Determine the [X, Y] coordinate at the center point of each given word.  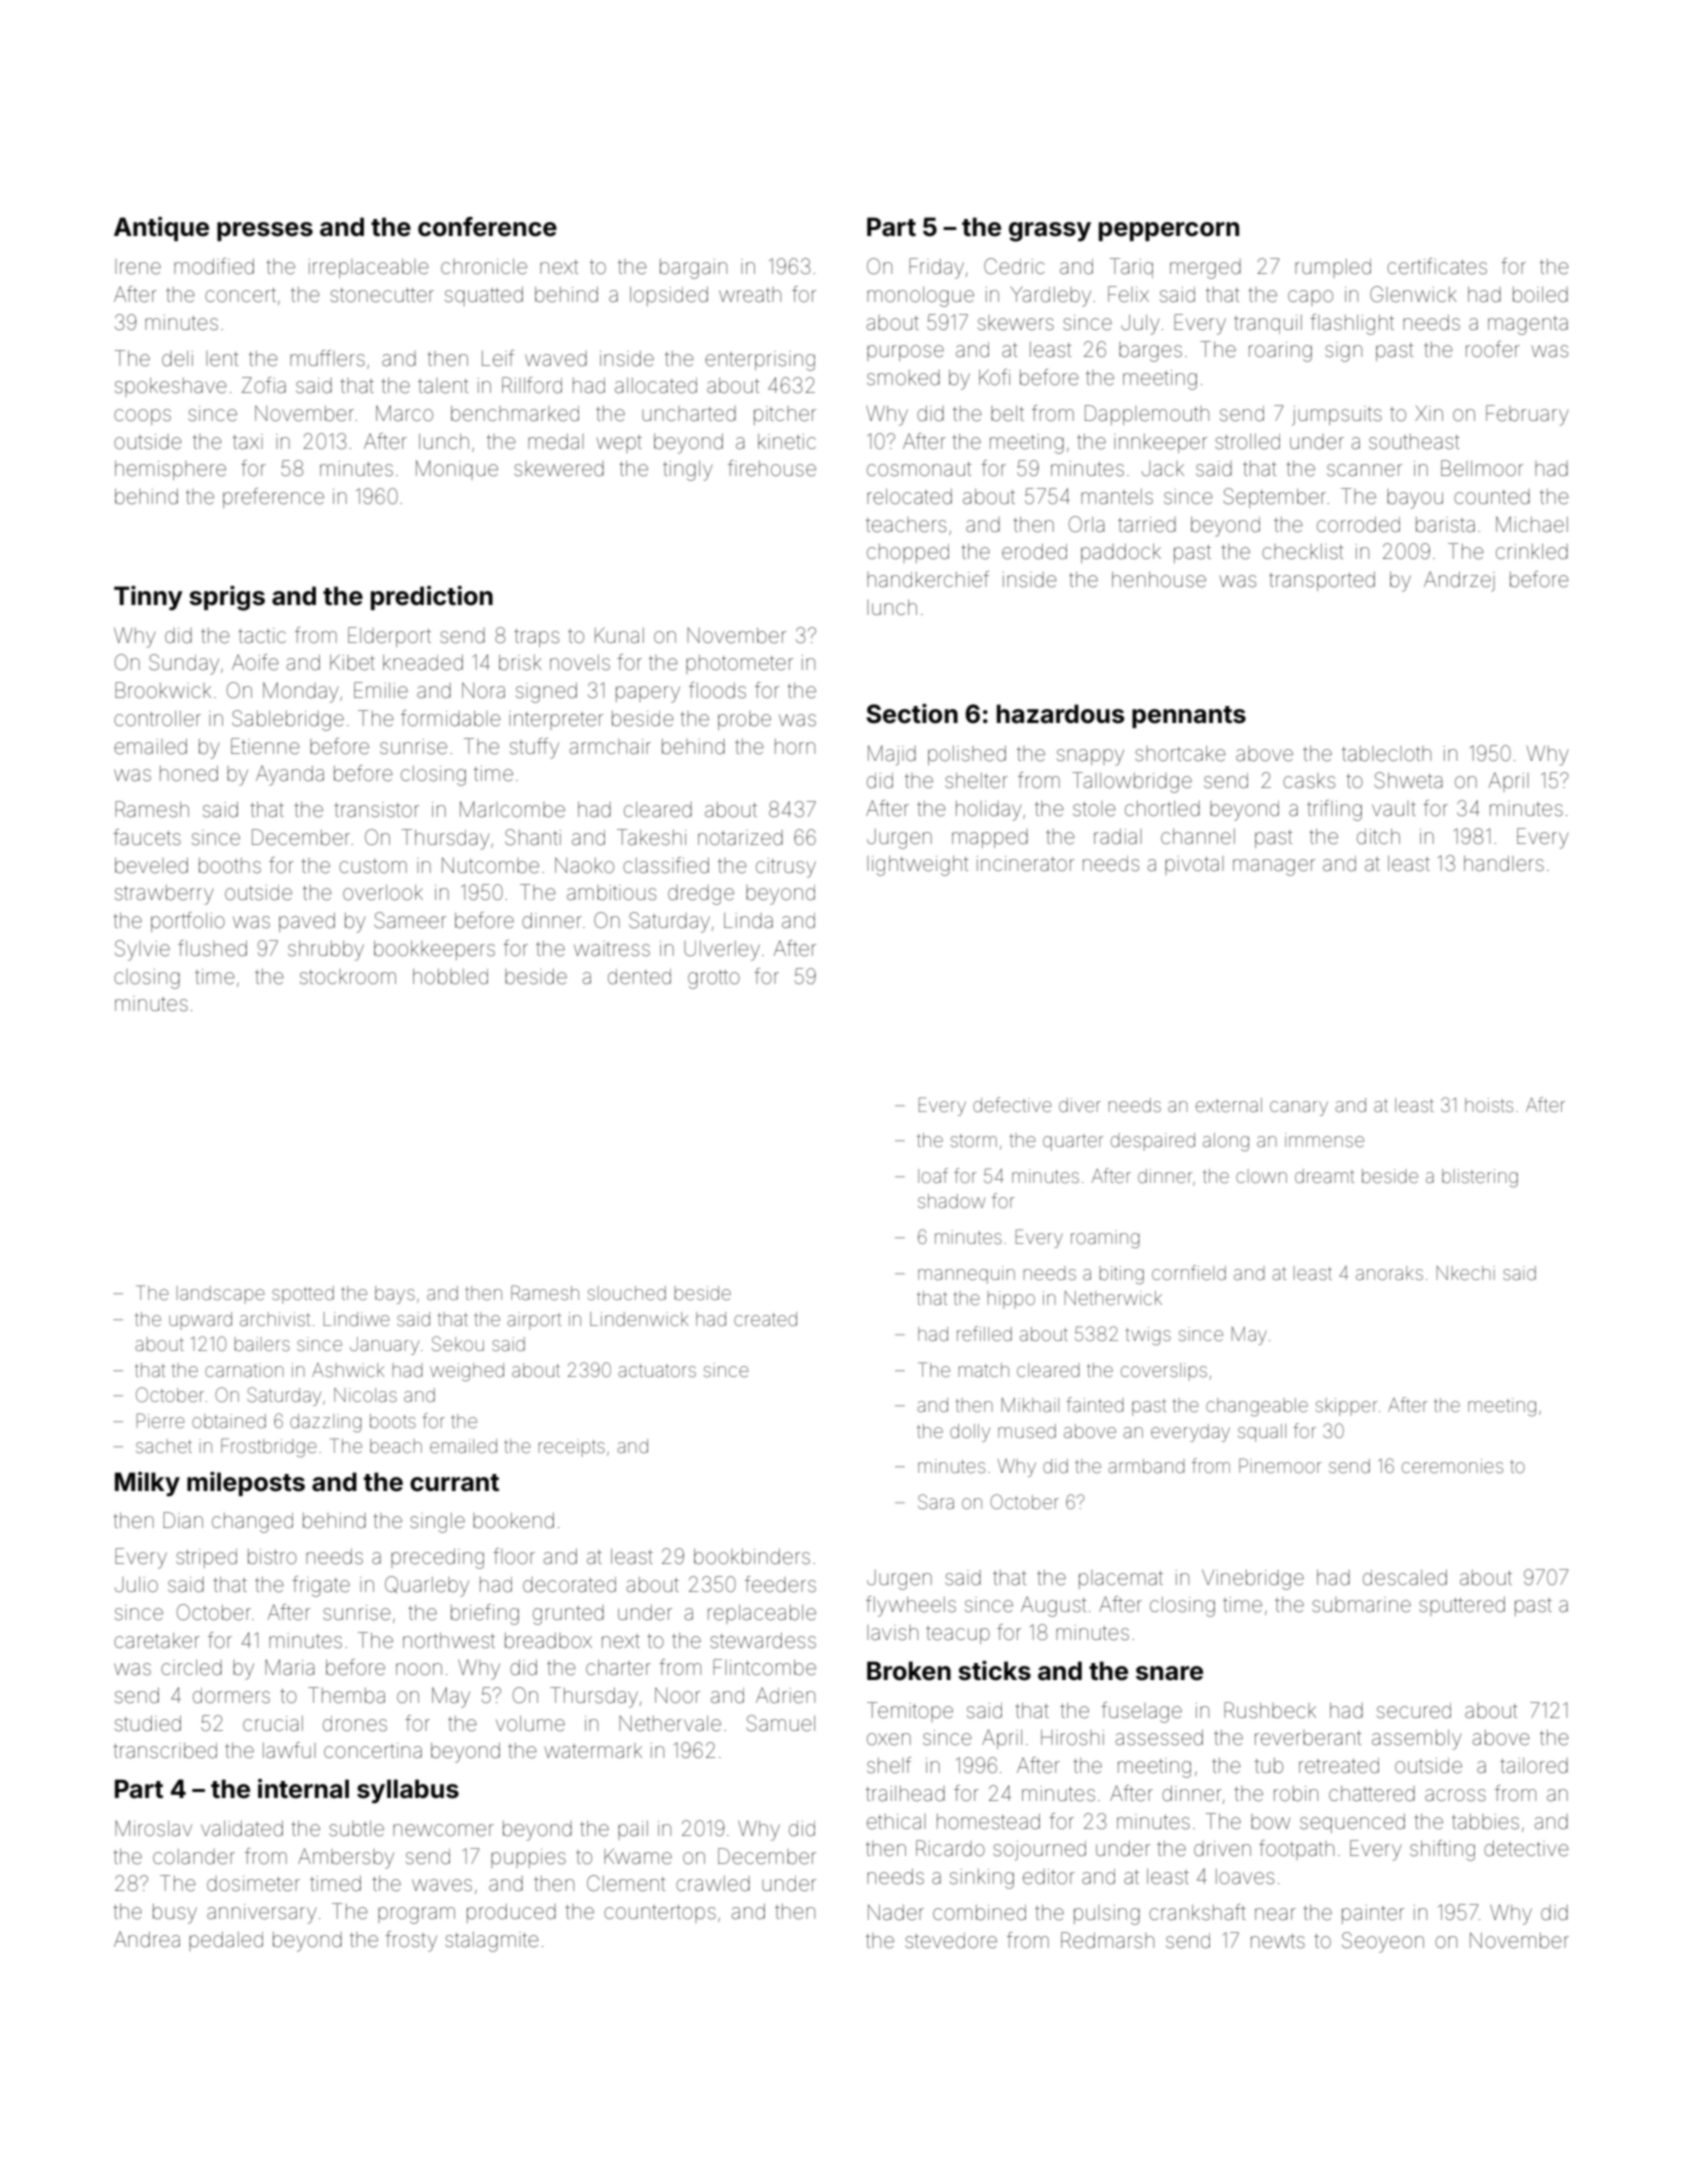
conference [487, 227]
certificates [1437, 266]
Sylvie [142, 950]
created [765, 1319]
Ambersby [346, 1858]
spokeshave [171, 387]
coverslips [1164, 1372]
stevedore [951, 1941]
